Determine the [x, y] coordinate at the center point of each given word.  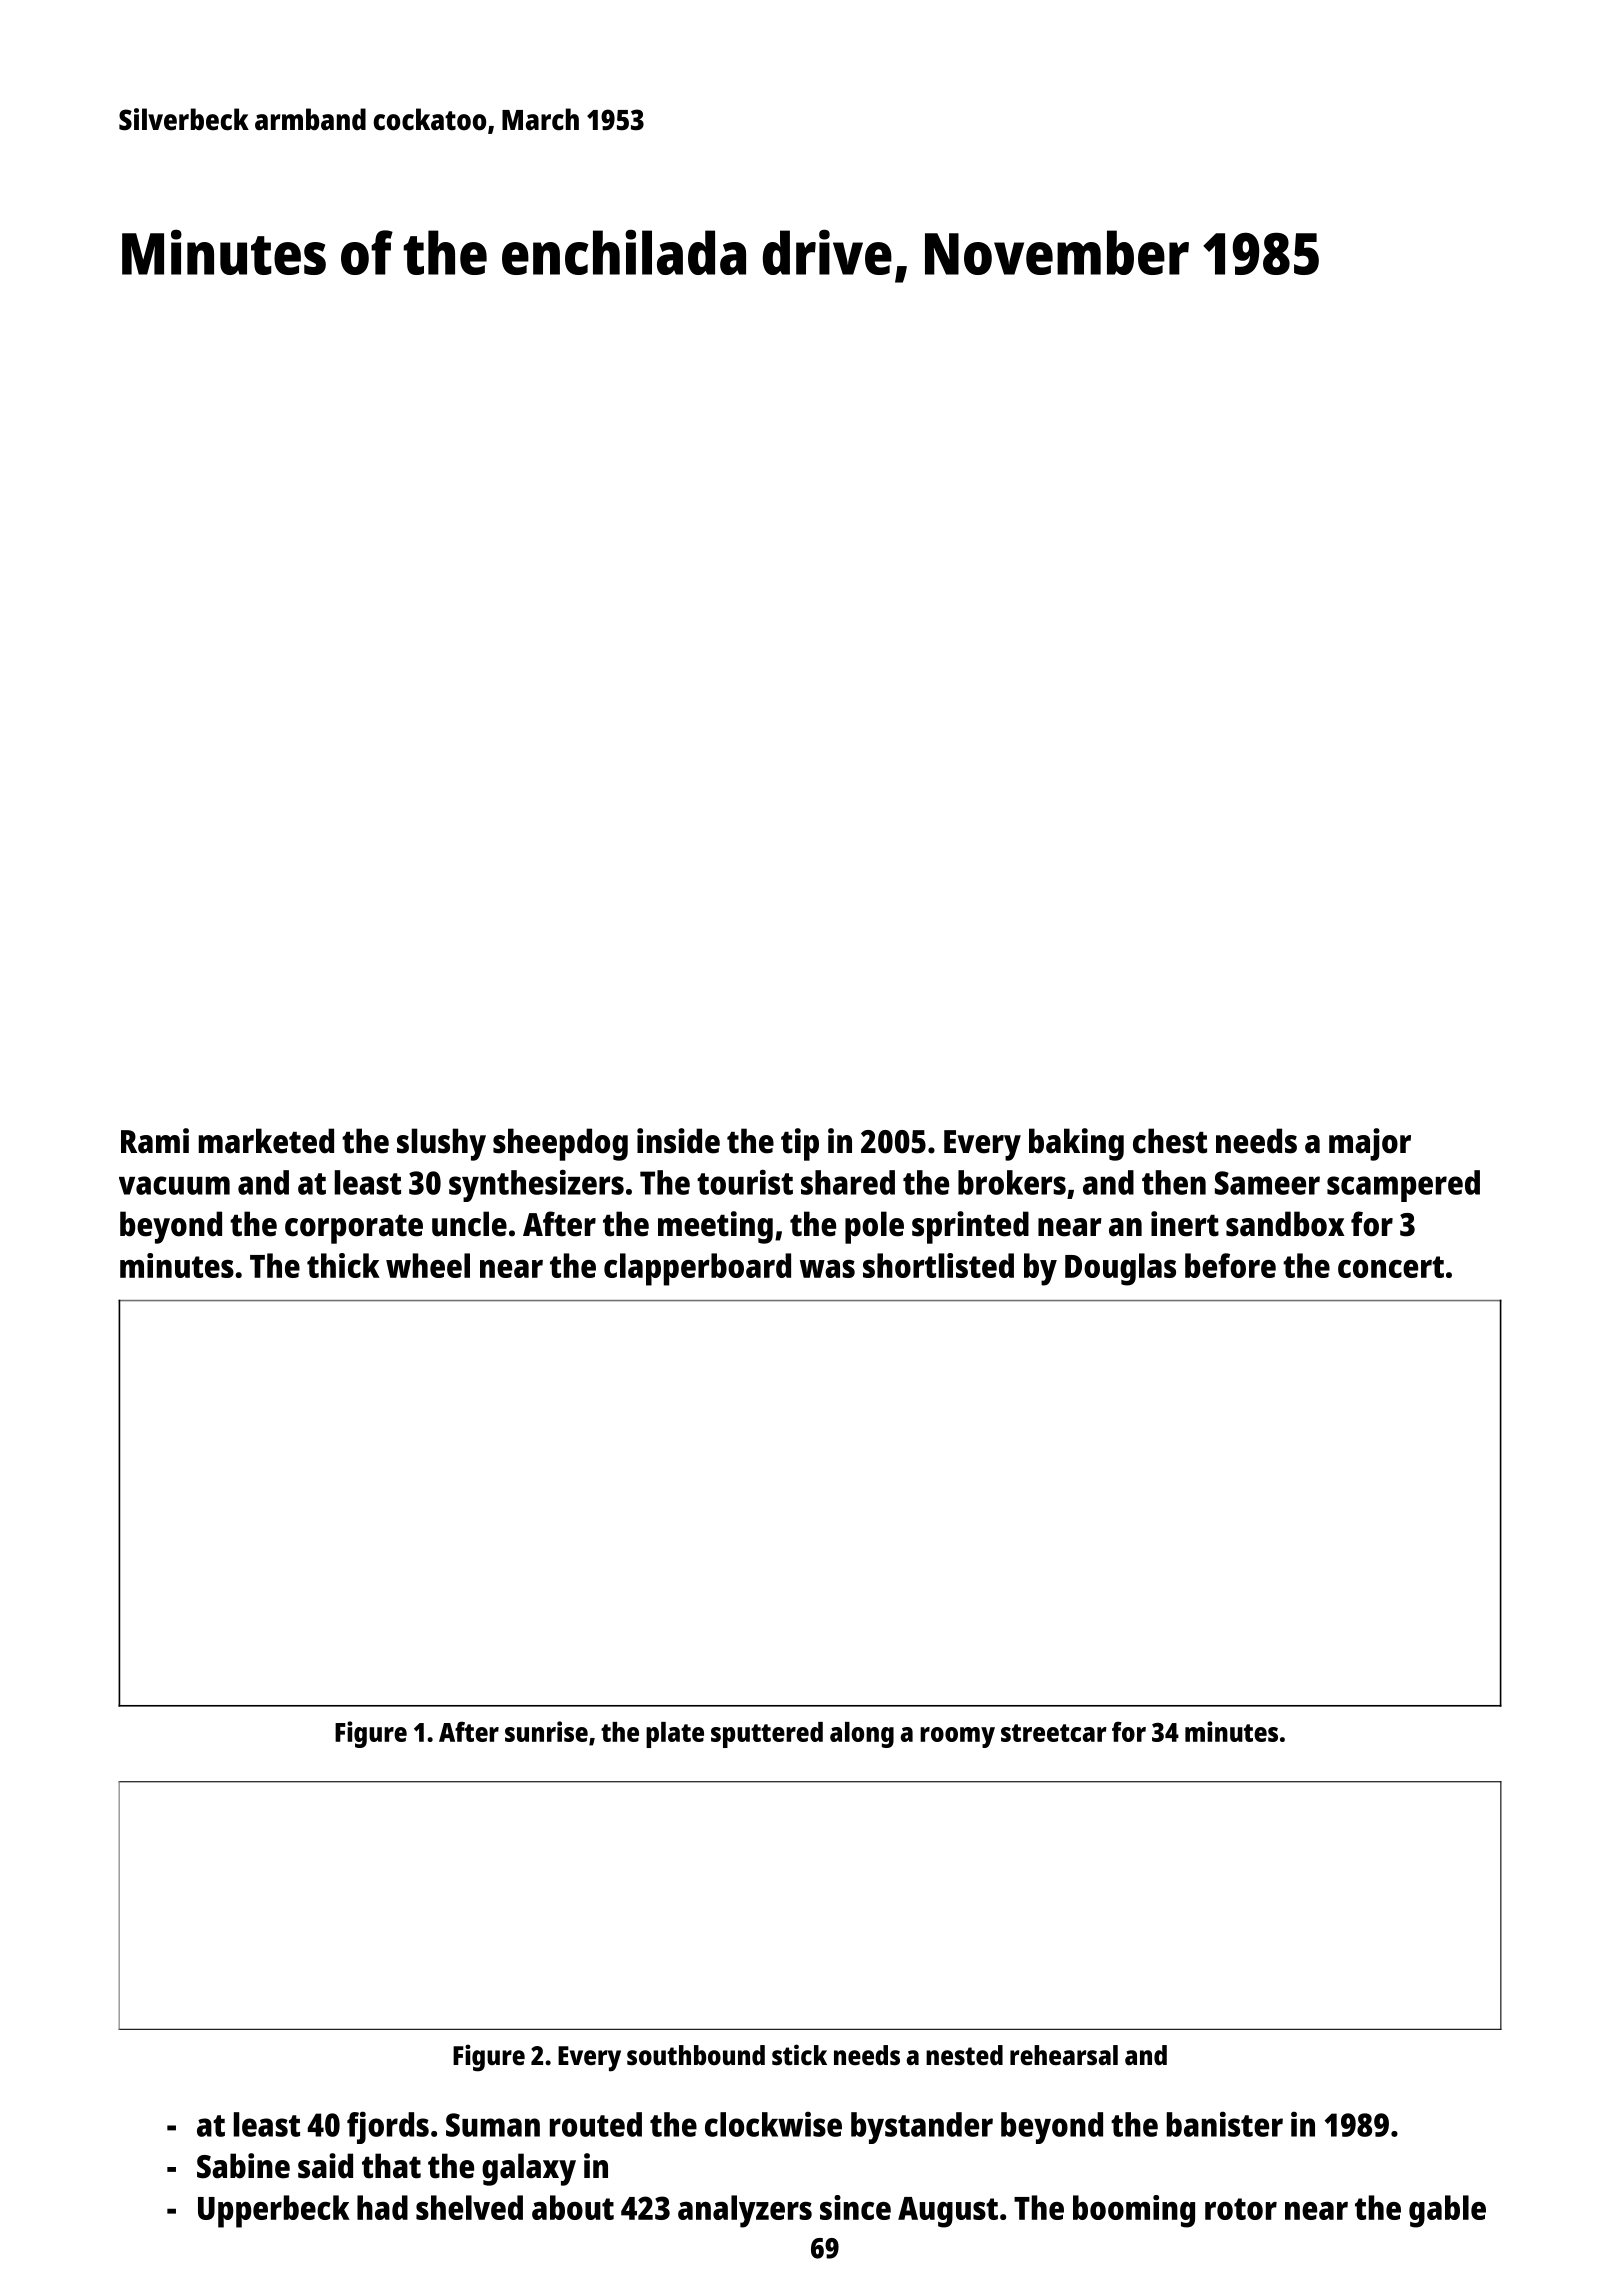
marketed [266, 1141]
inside [678, 1141]
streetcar [1054, 1733]
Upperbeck [274, 2211]
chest [1170, 1141]
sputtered [767, 1735]
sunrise [546, 1731]
